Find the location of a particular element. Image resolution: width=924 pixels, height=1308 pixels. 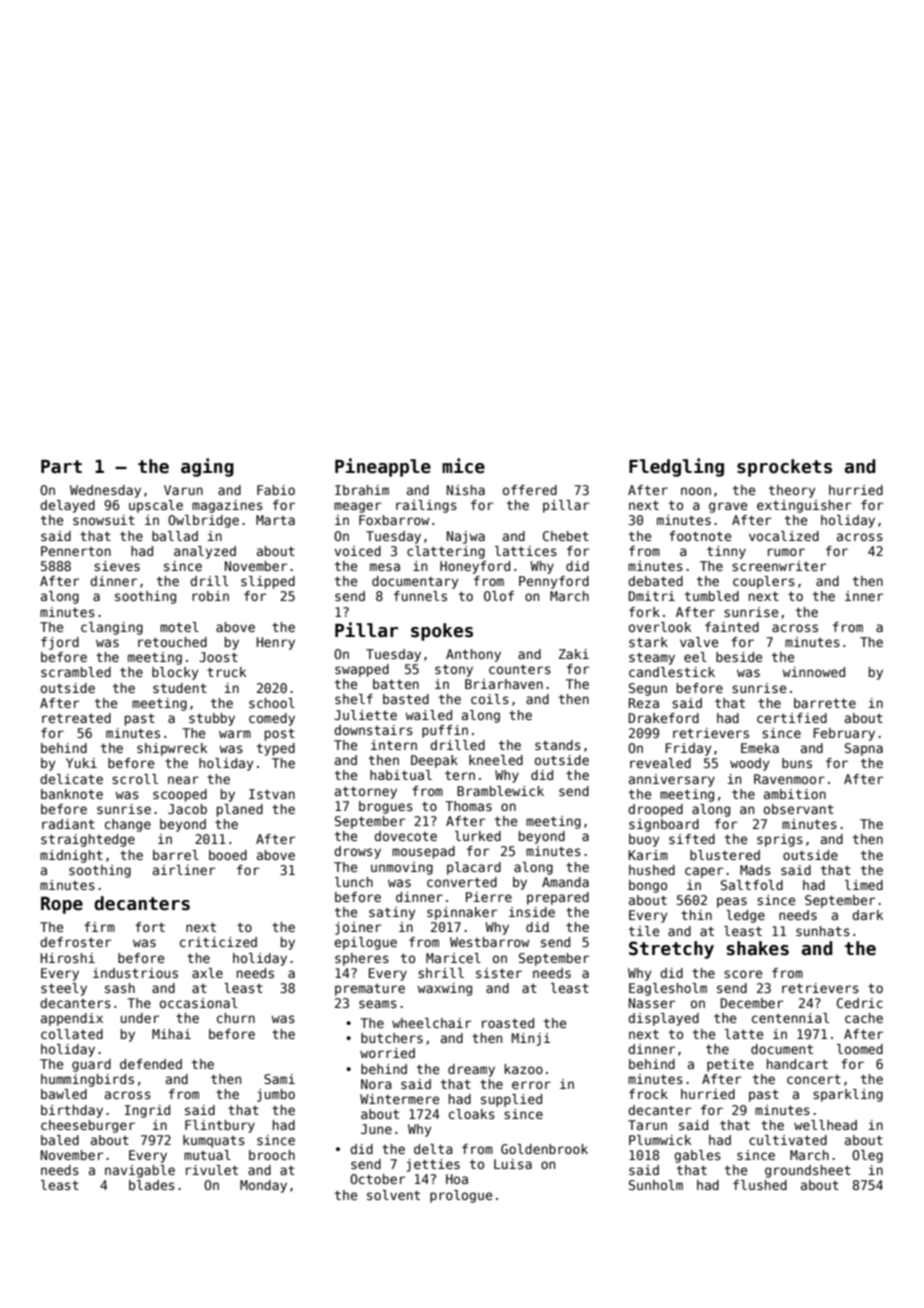

ledge is located at coordinates (745, 916).
